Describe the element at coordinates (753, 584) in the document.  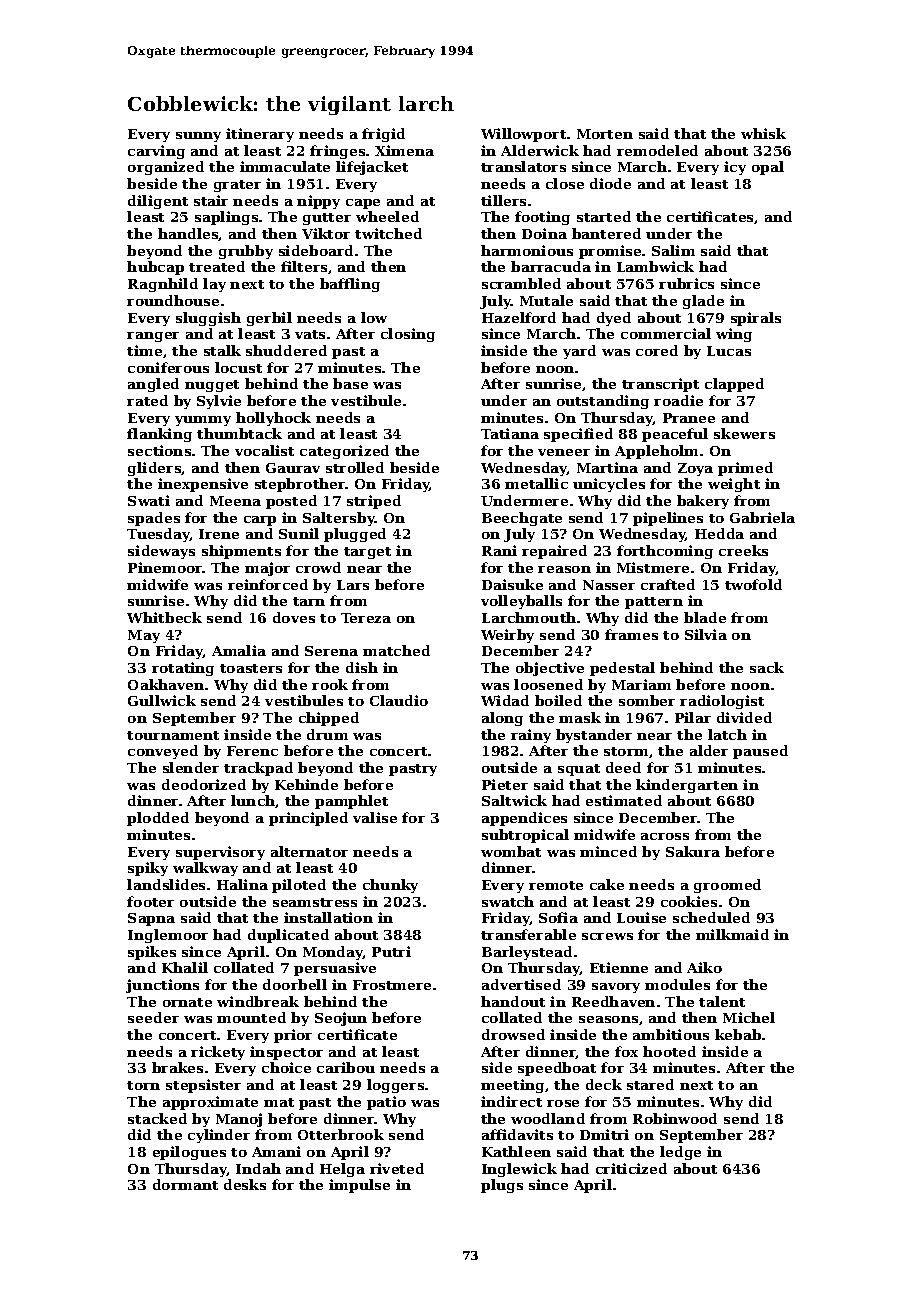
I see `twofold` at that location.
